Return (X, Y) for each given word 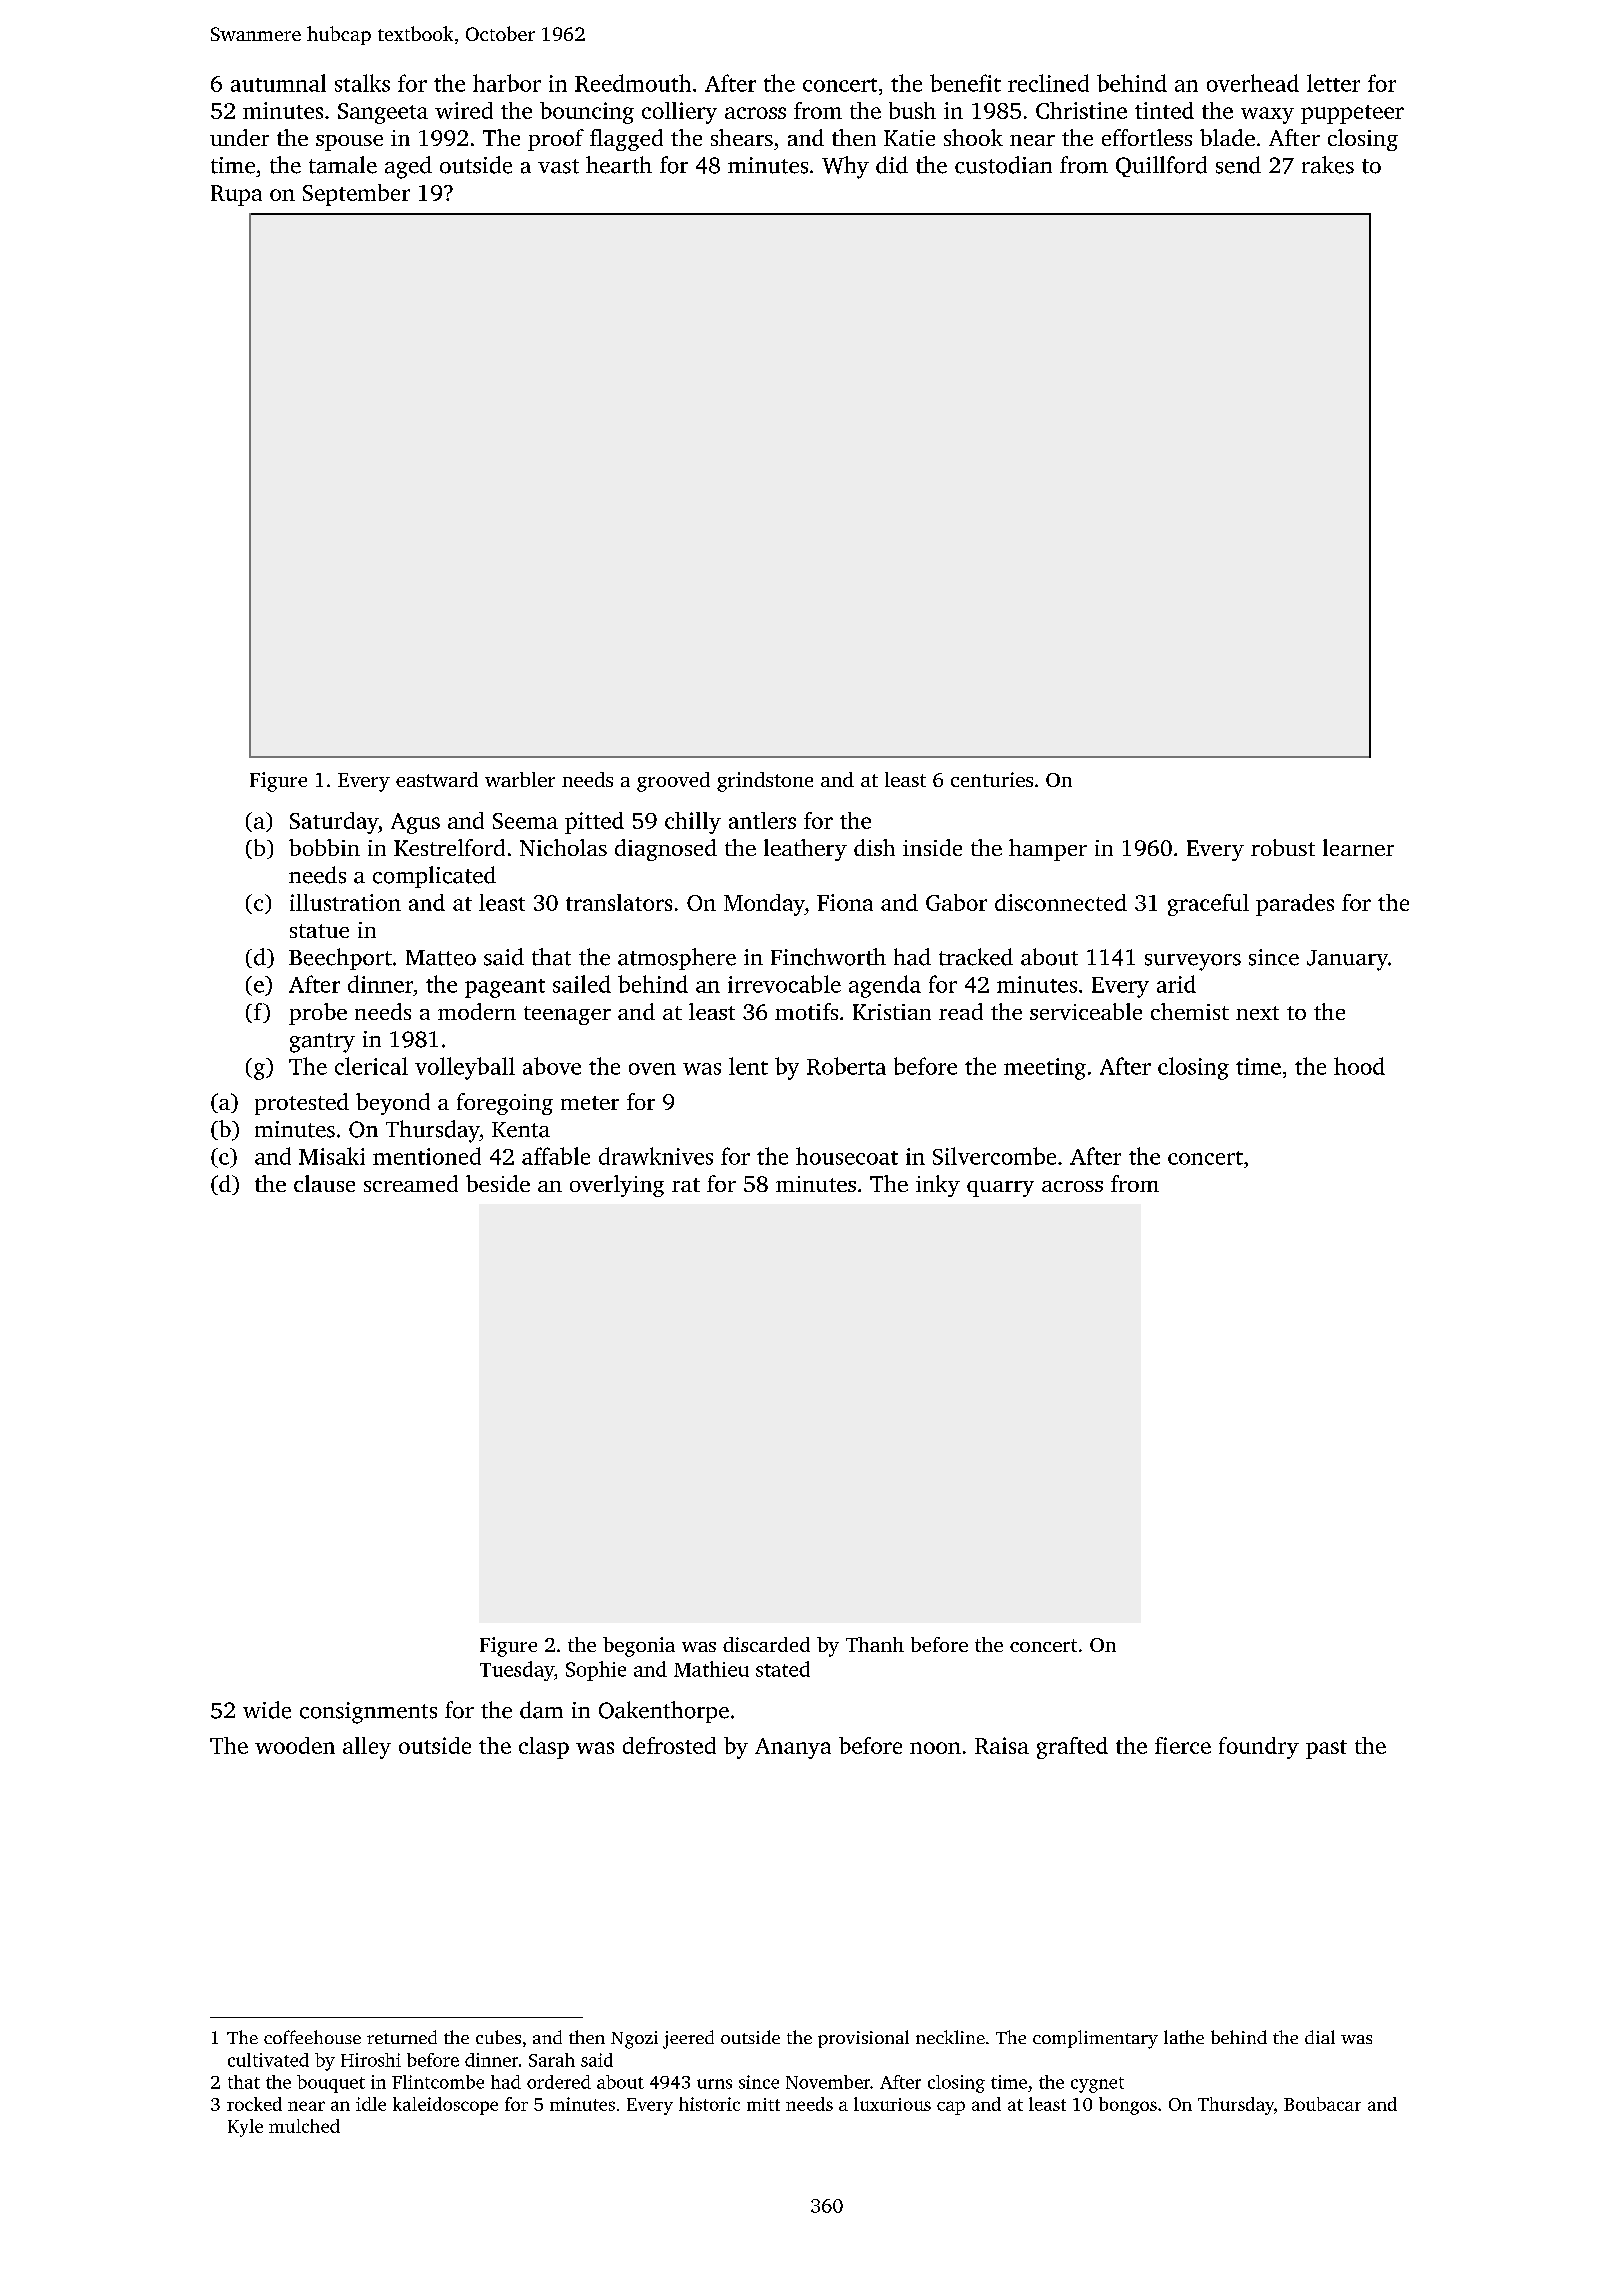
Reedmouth (633, 83)
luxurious (892, 2104)
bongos (1128, 2106)
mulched (304, 2126)
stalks (362, 83)
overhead (1253, 83)
